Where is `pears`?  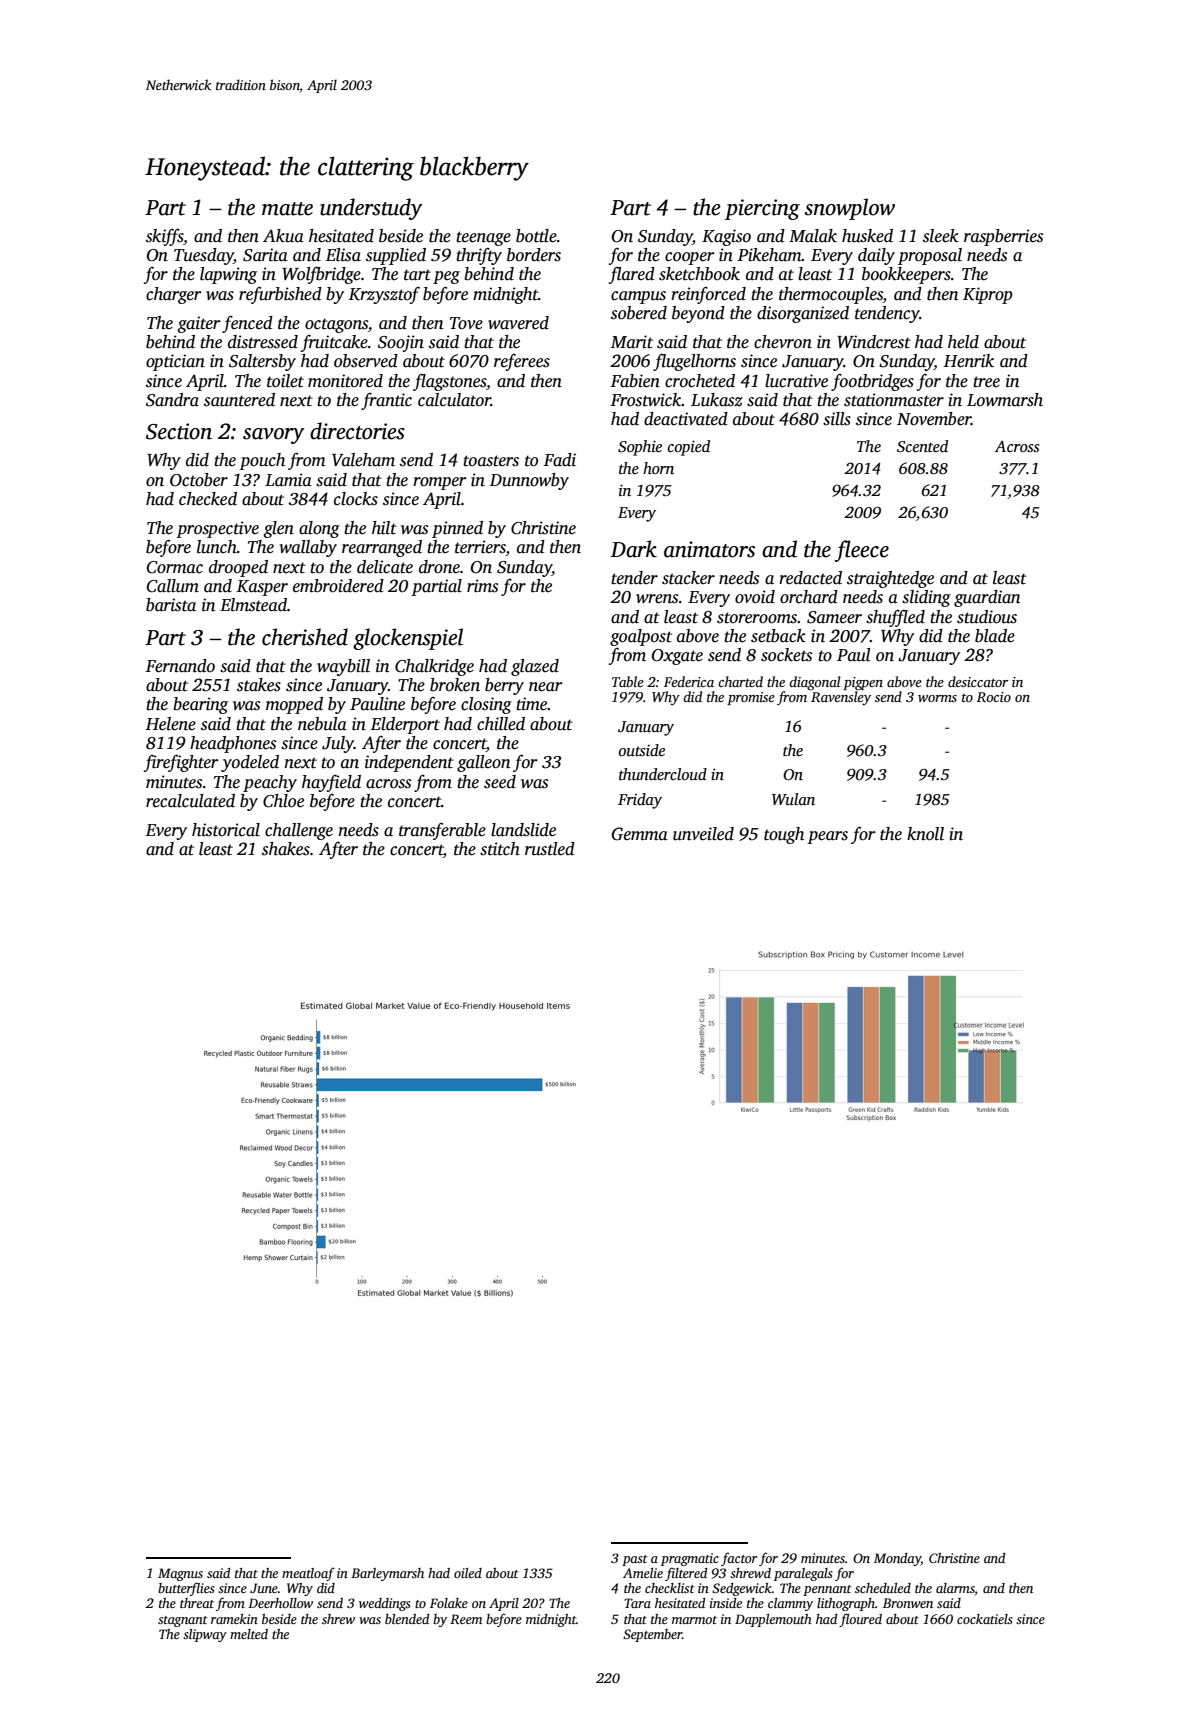 pears is located at coordinates (827, 837).
